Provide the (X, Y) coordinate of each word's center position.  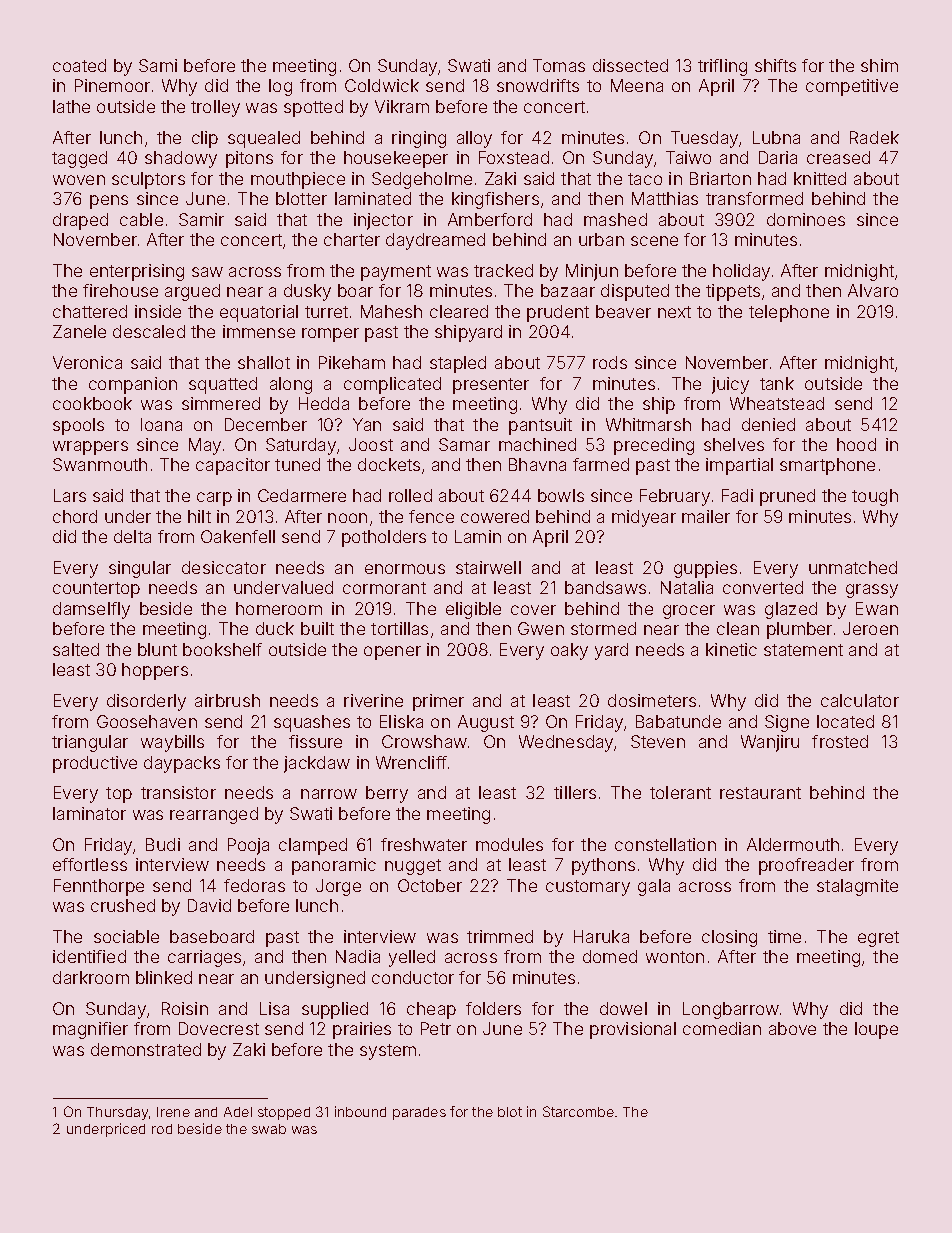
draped (80, 221)
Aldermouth (793, 844)
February (675, 497)
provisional (633, 1030)
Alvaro (873, 290)
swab (269, 1129)
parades (419, 1113)
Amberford (490, 219)
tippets (733, 292)
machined (537, 444)
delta (132, 536)
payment (396, 273)
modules (509, 844)
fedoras (254, 885)
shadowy (181, 159)
